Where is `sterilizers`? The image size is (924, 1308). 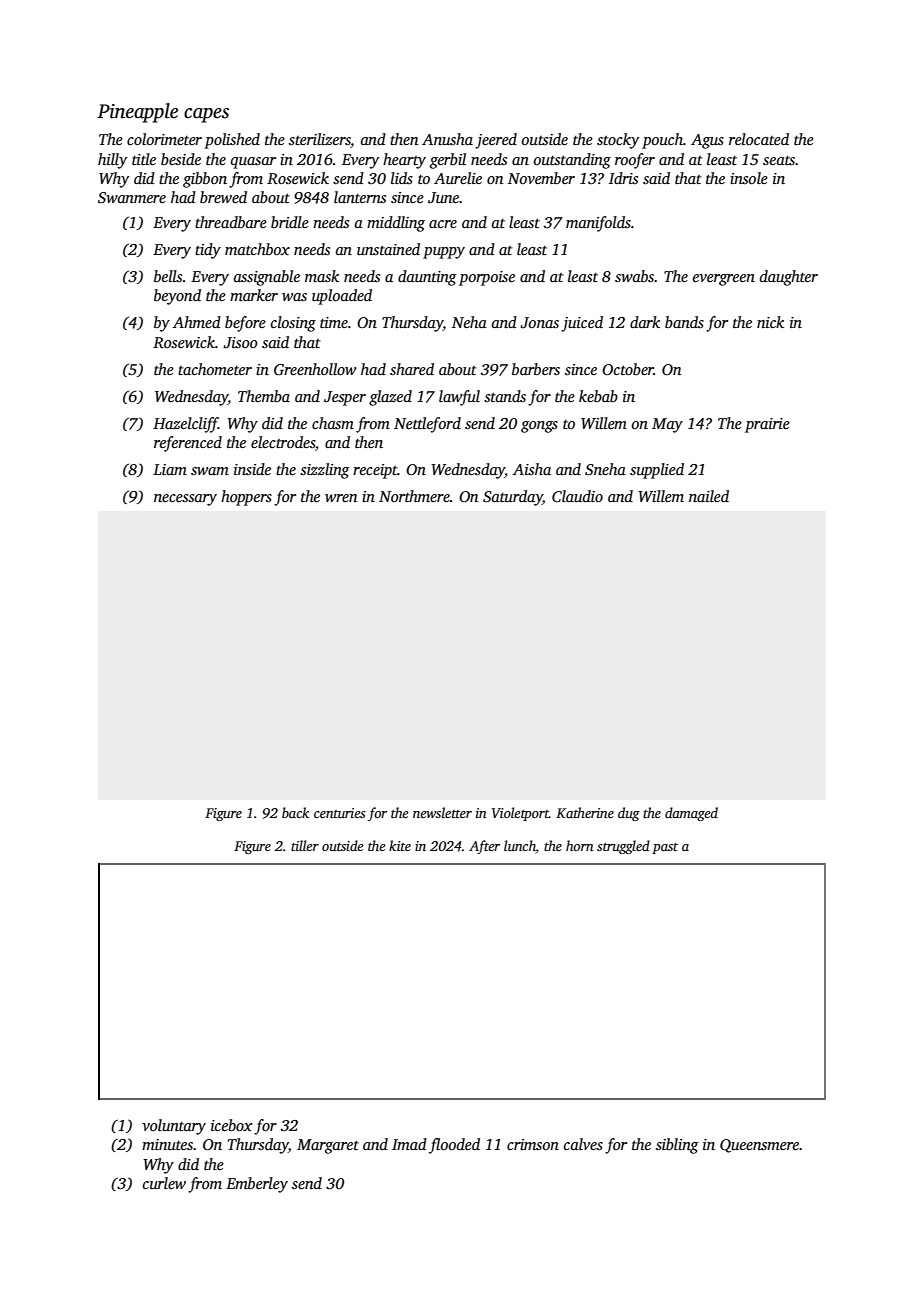
sterilizers is located at coordinates (320, 140).
